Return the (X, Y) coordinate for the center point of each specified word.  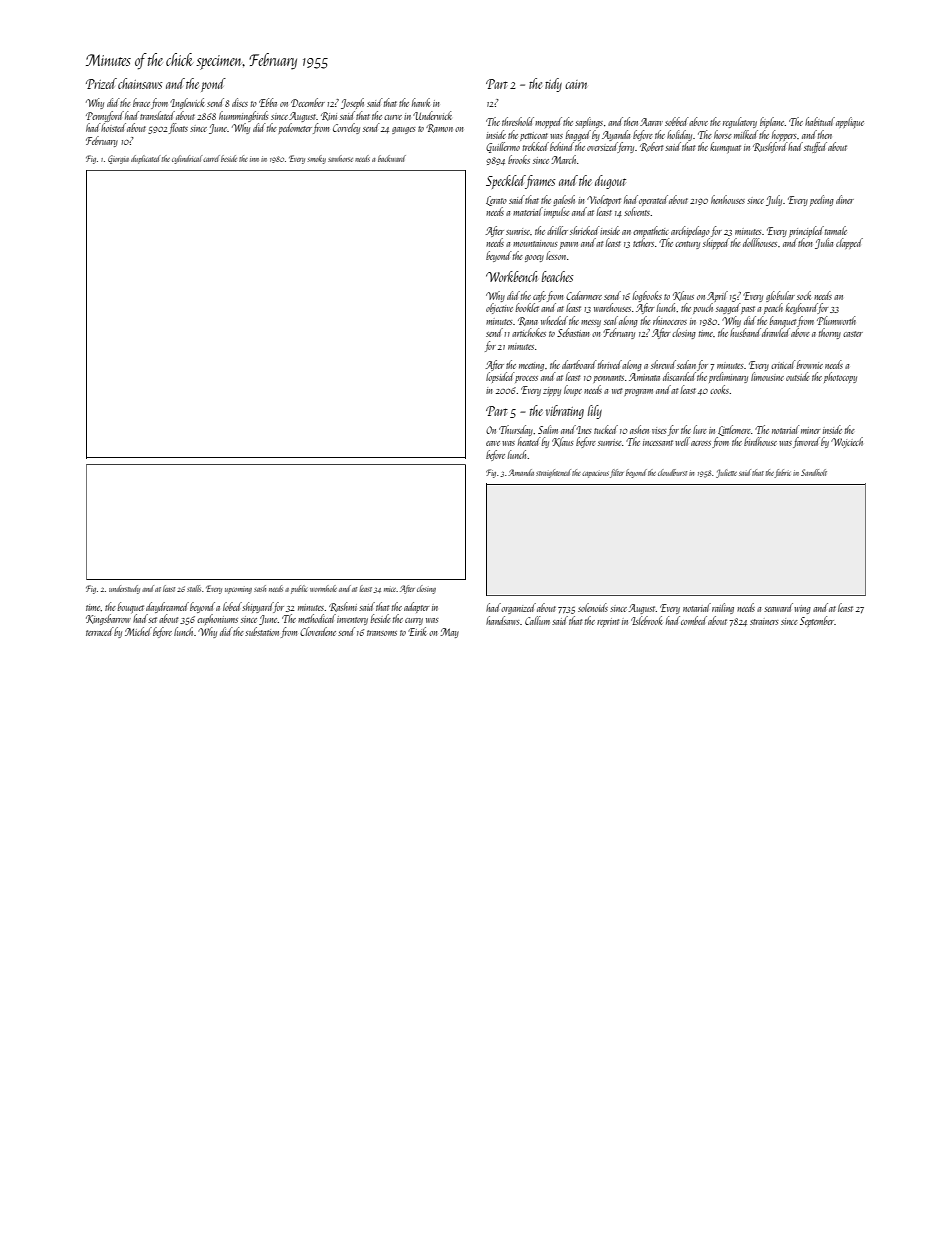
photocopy (840, 377)
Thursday (516, 430)
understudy (124, 589)
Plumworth (836, 320)
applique (850, 122)
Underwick (432, 115)
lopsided (500, 377)
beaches (557, 276)
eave (493, 443)
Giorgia (118, 159)
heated (529, 441)
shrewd (663, 364)
